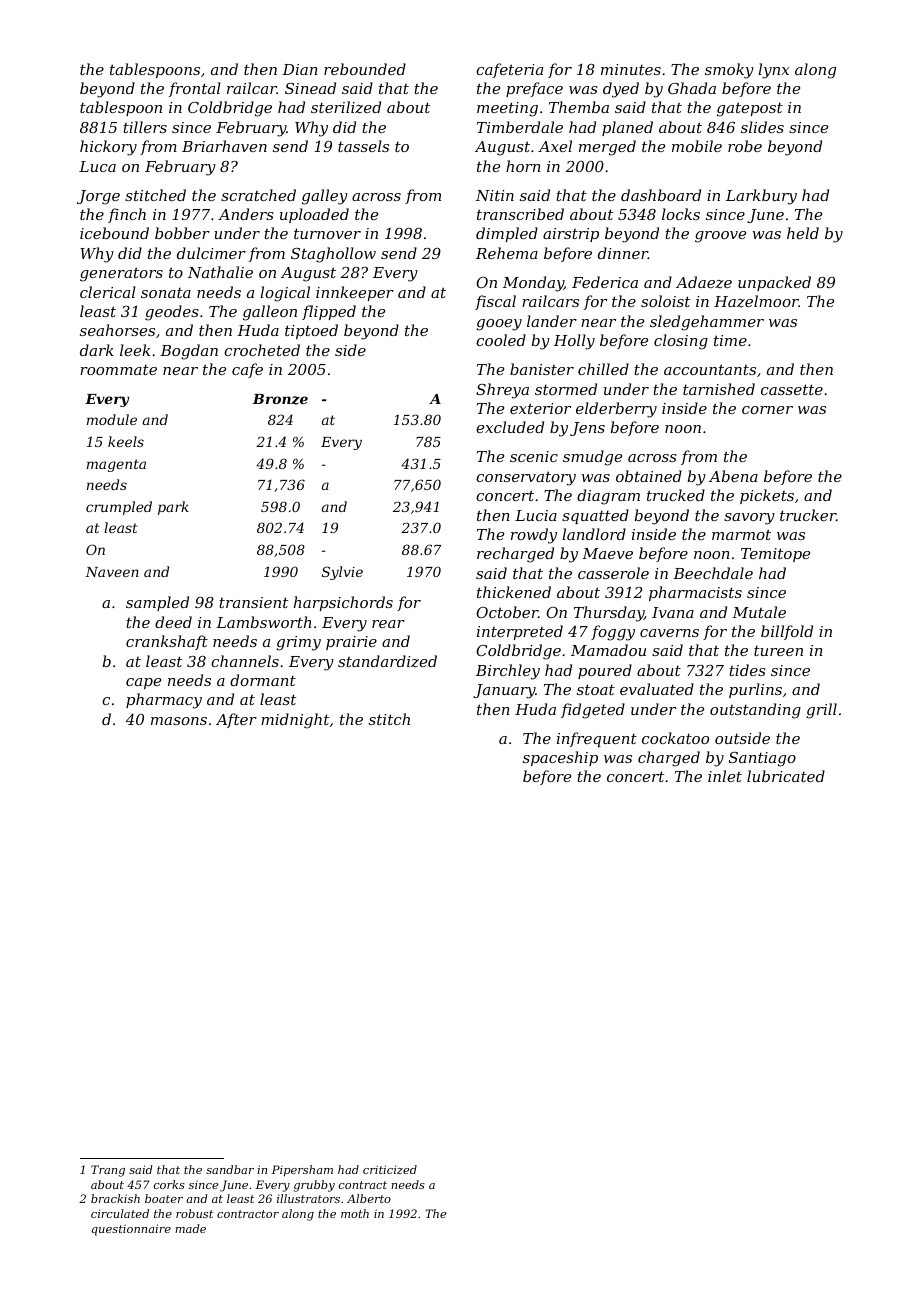  I want to click on magenta, so click(116, 465).
